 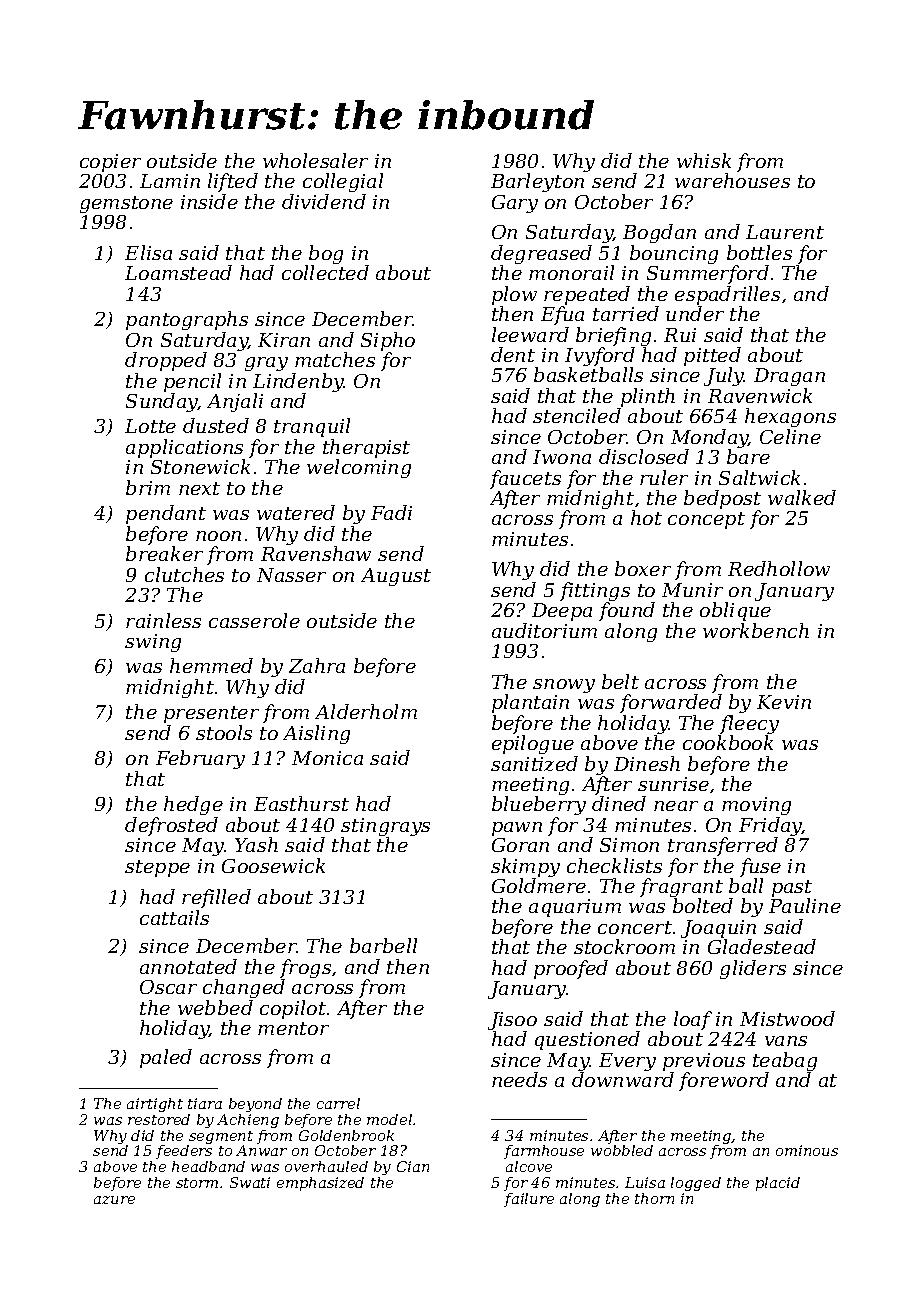 What do you see at coordinates (391, 512) in the page?
I see `Fadi` at bounding box center [391, 512].
